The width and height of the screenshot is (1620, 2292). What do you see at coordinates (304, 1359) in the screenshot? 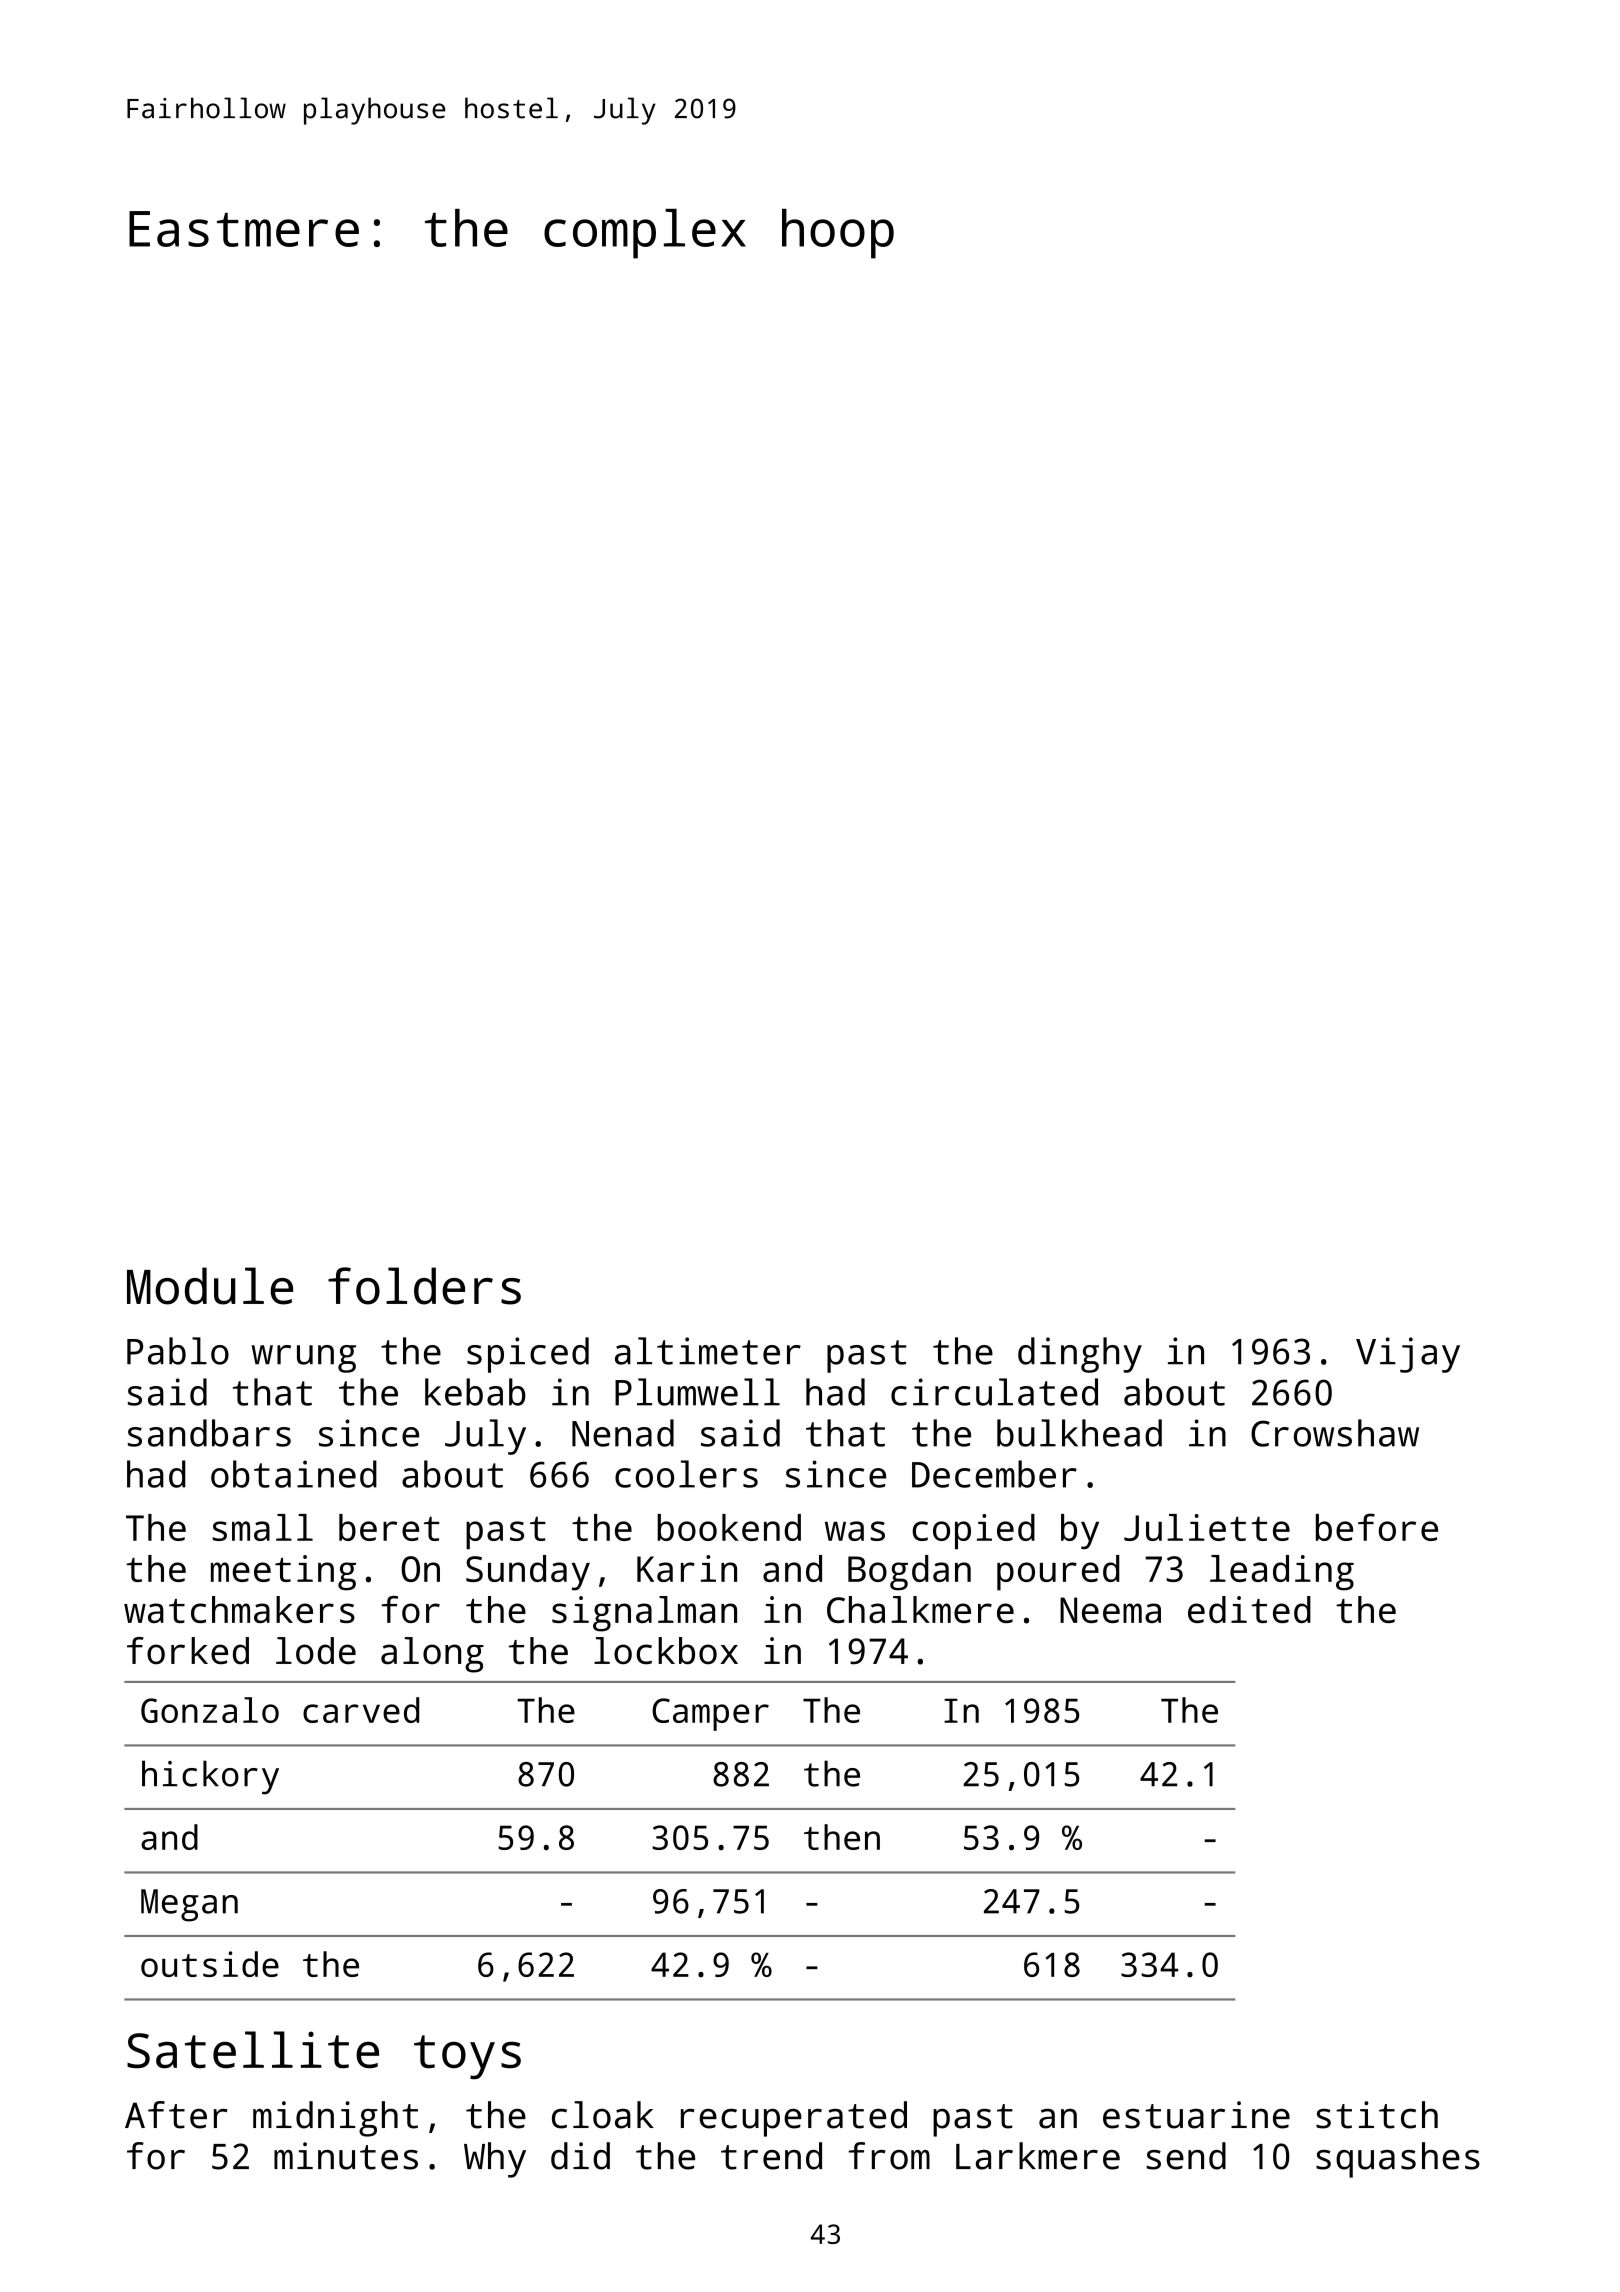
I see `wrung` at bounding box center [304, 1359].
